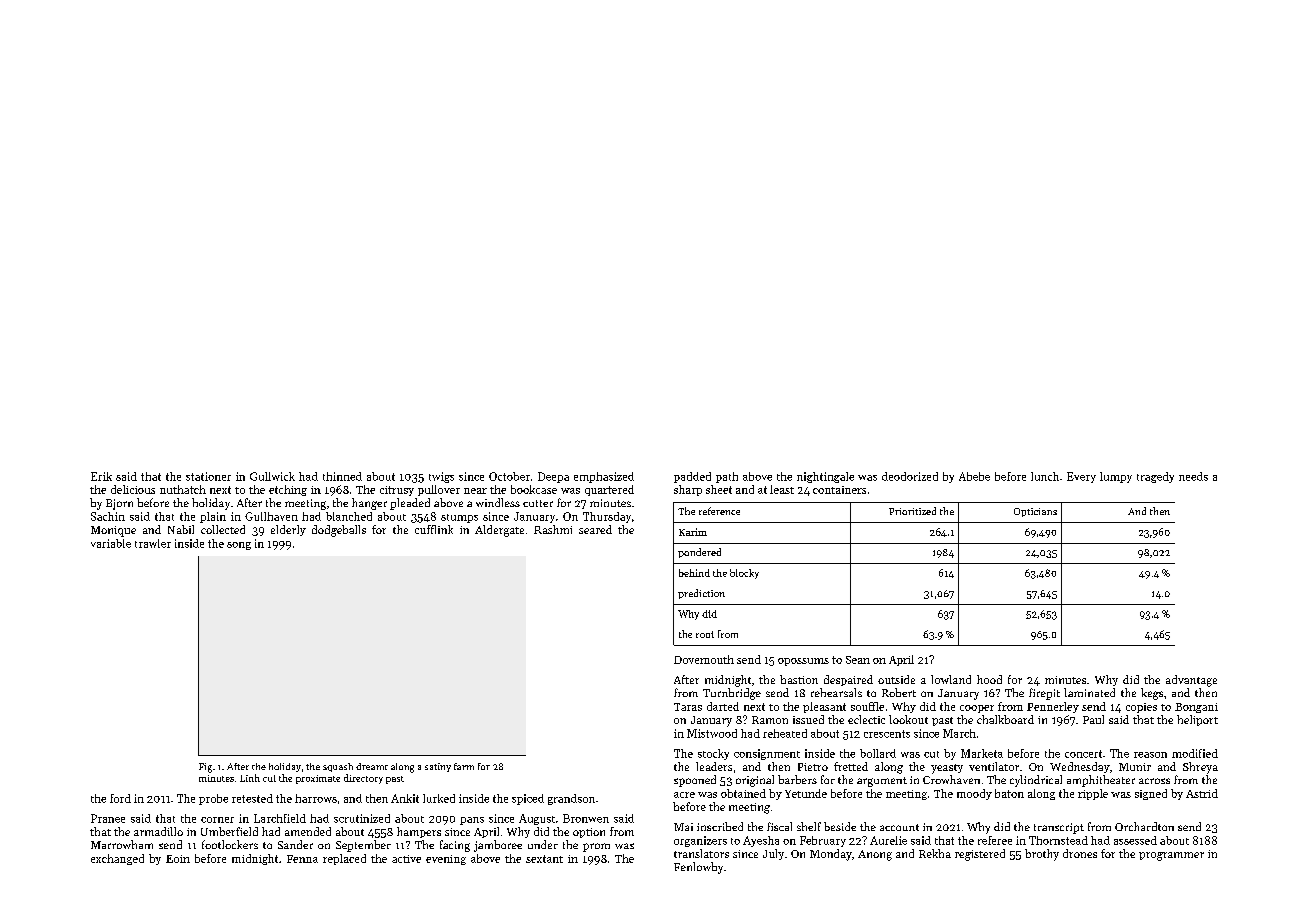 This screenshot has height=924, width=1308. I want to click on Ankit, so click(405, 798).
